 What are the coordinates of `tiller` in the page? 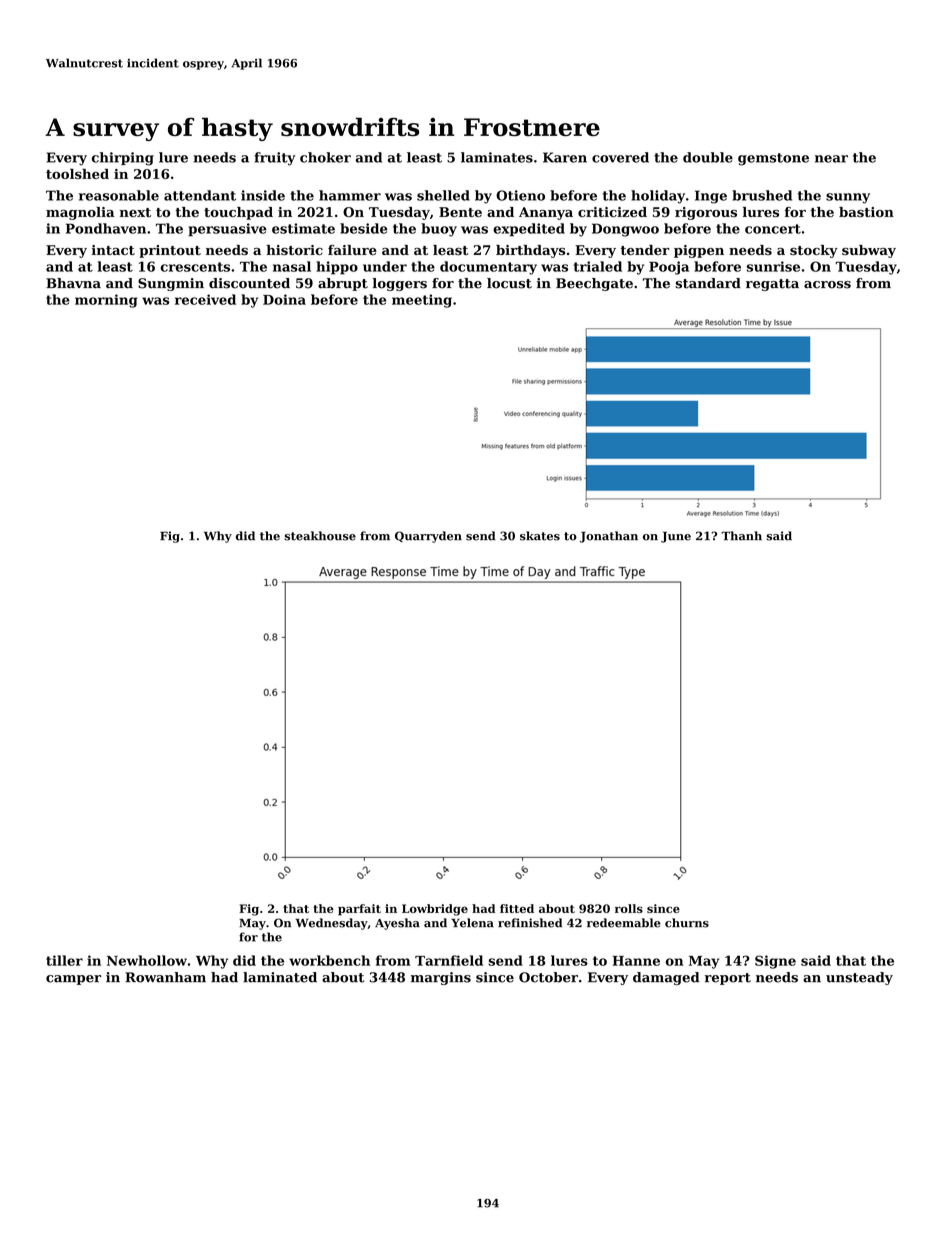 It's located at (64, 960).
